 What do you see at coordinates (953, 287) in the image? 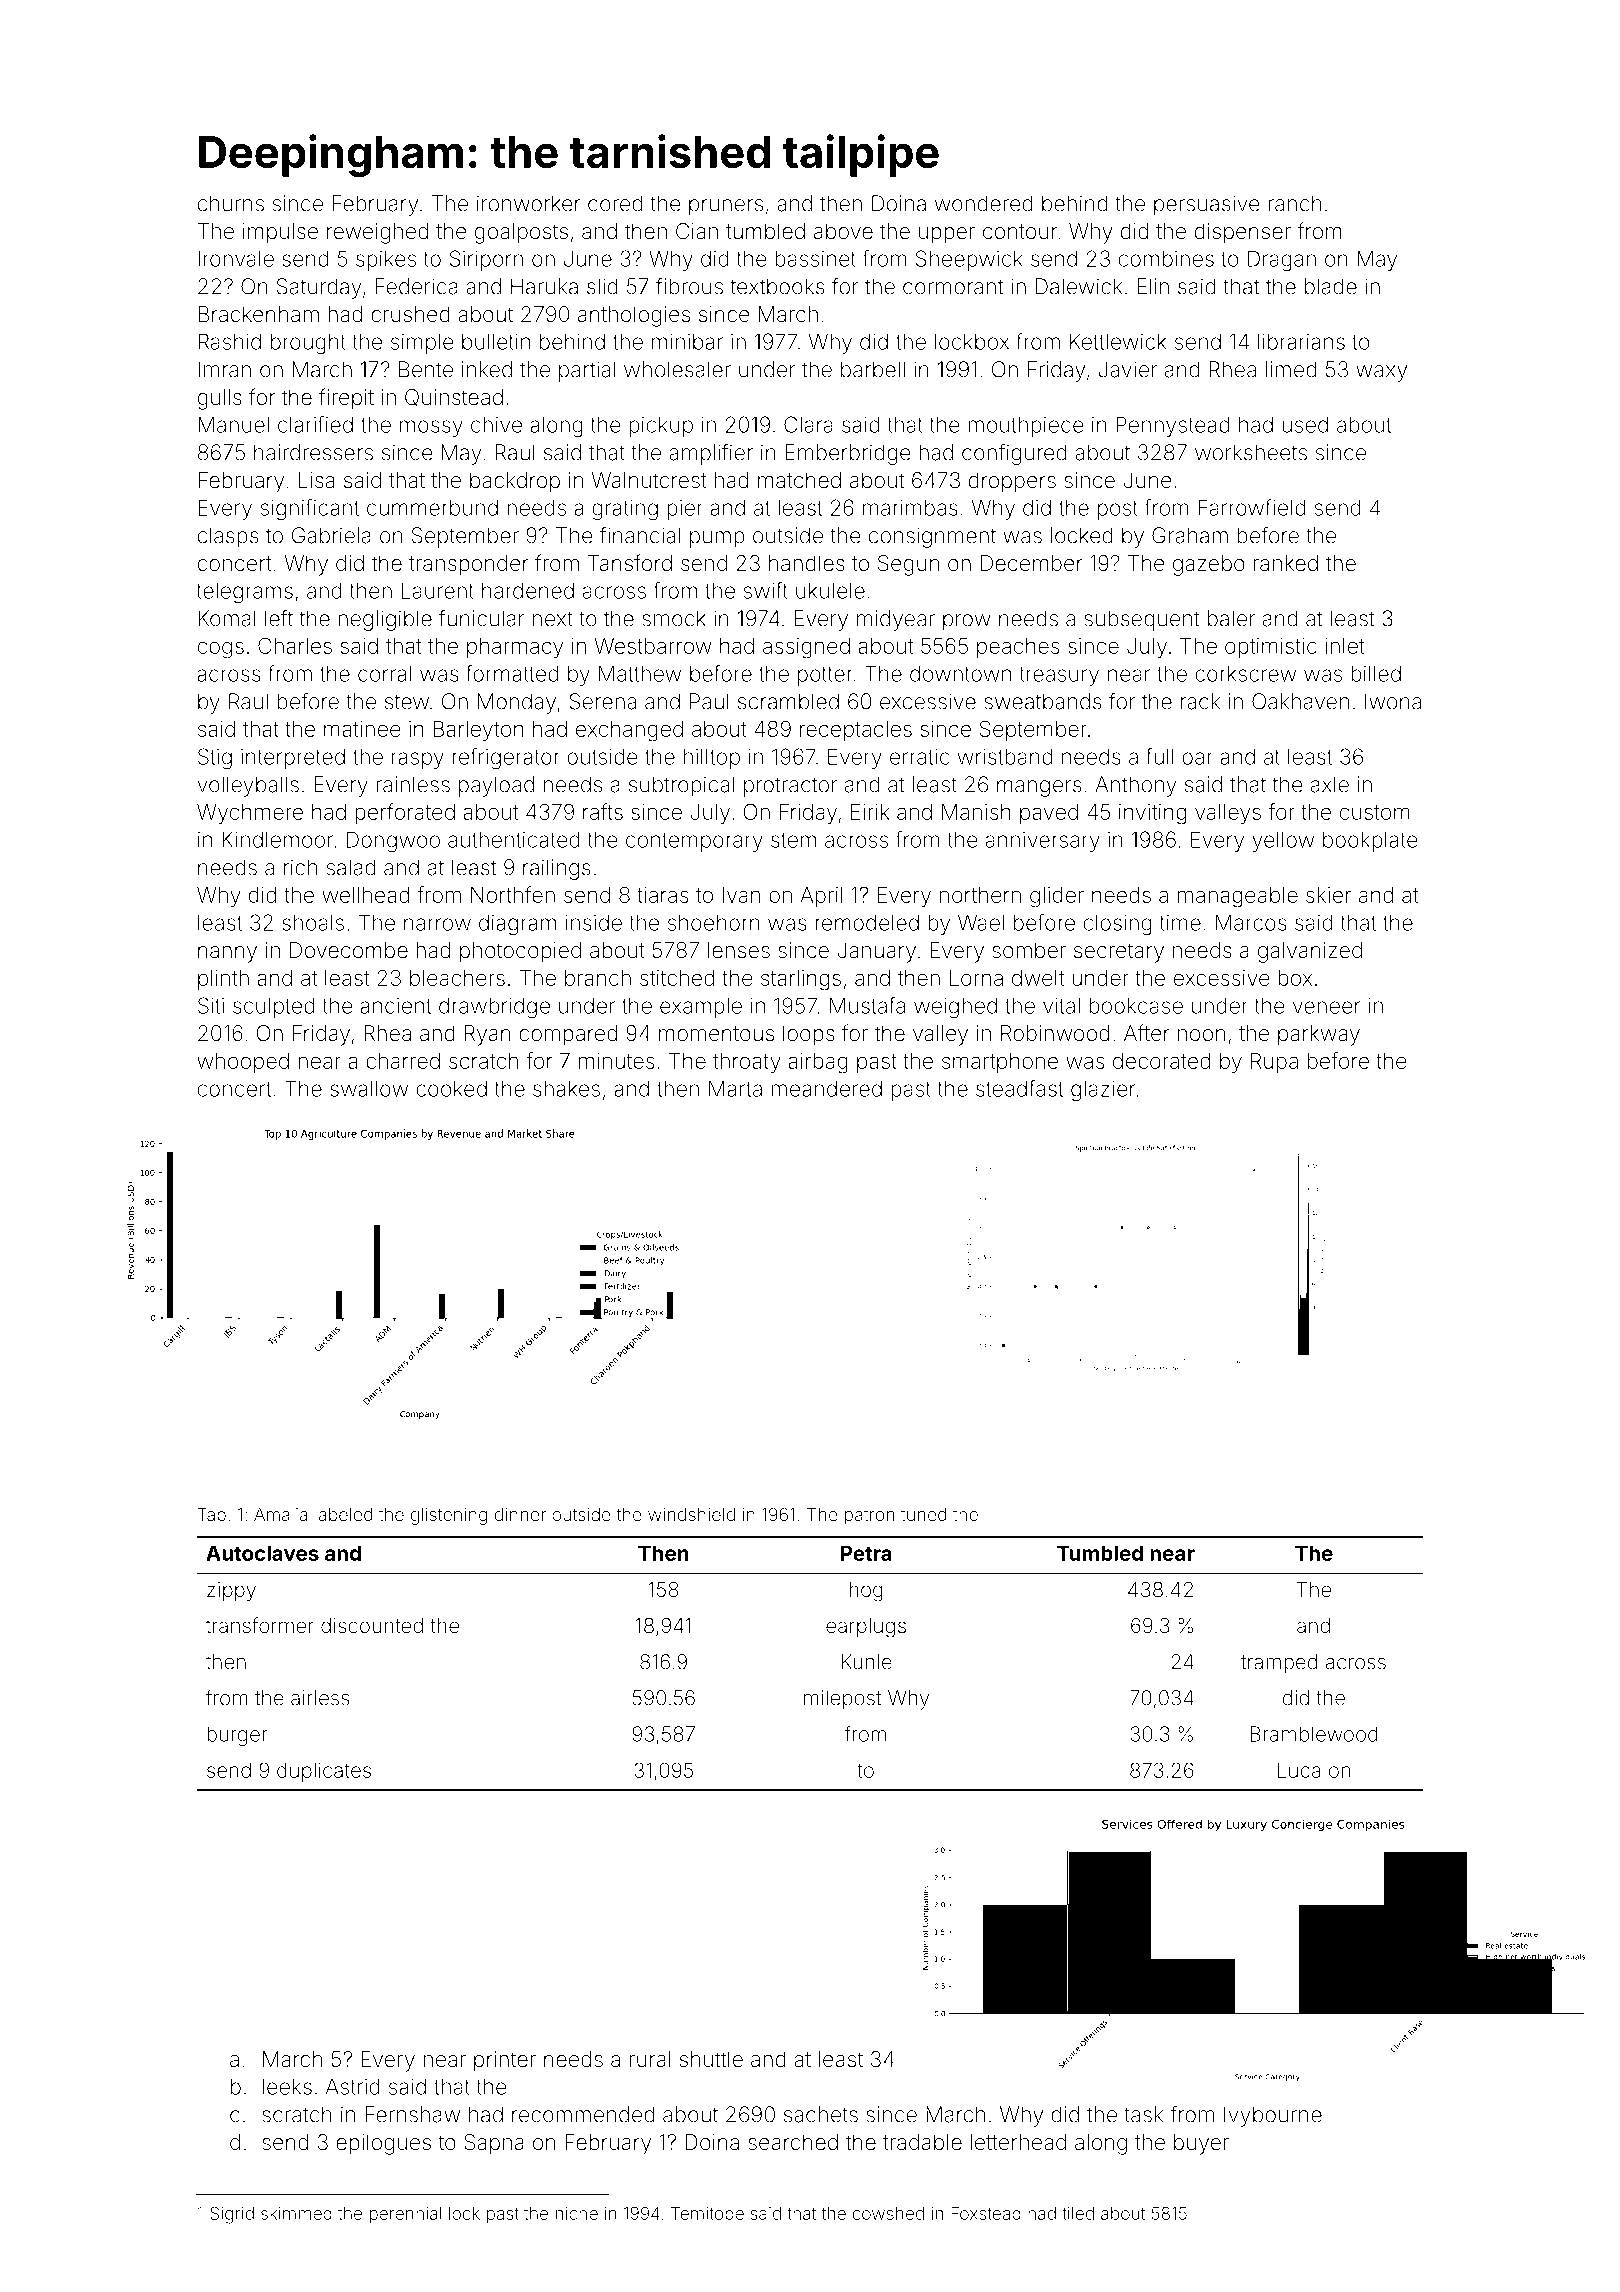
I see `cormorant` at bounding box center [953, 287].
